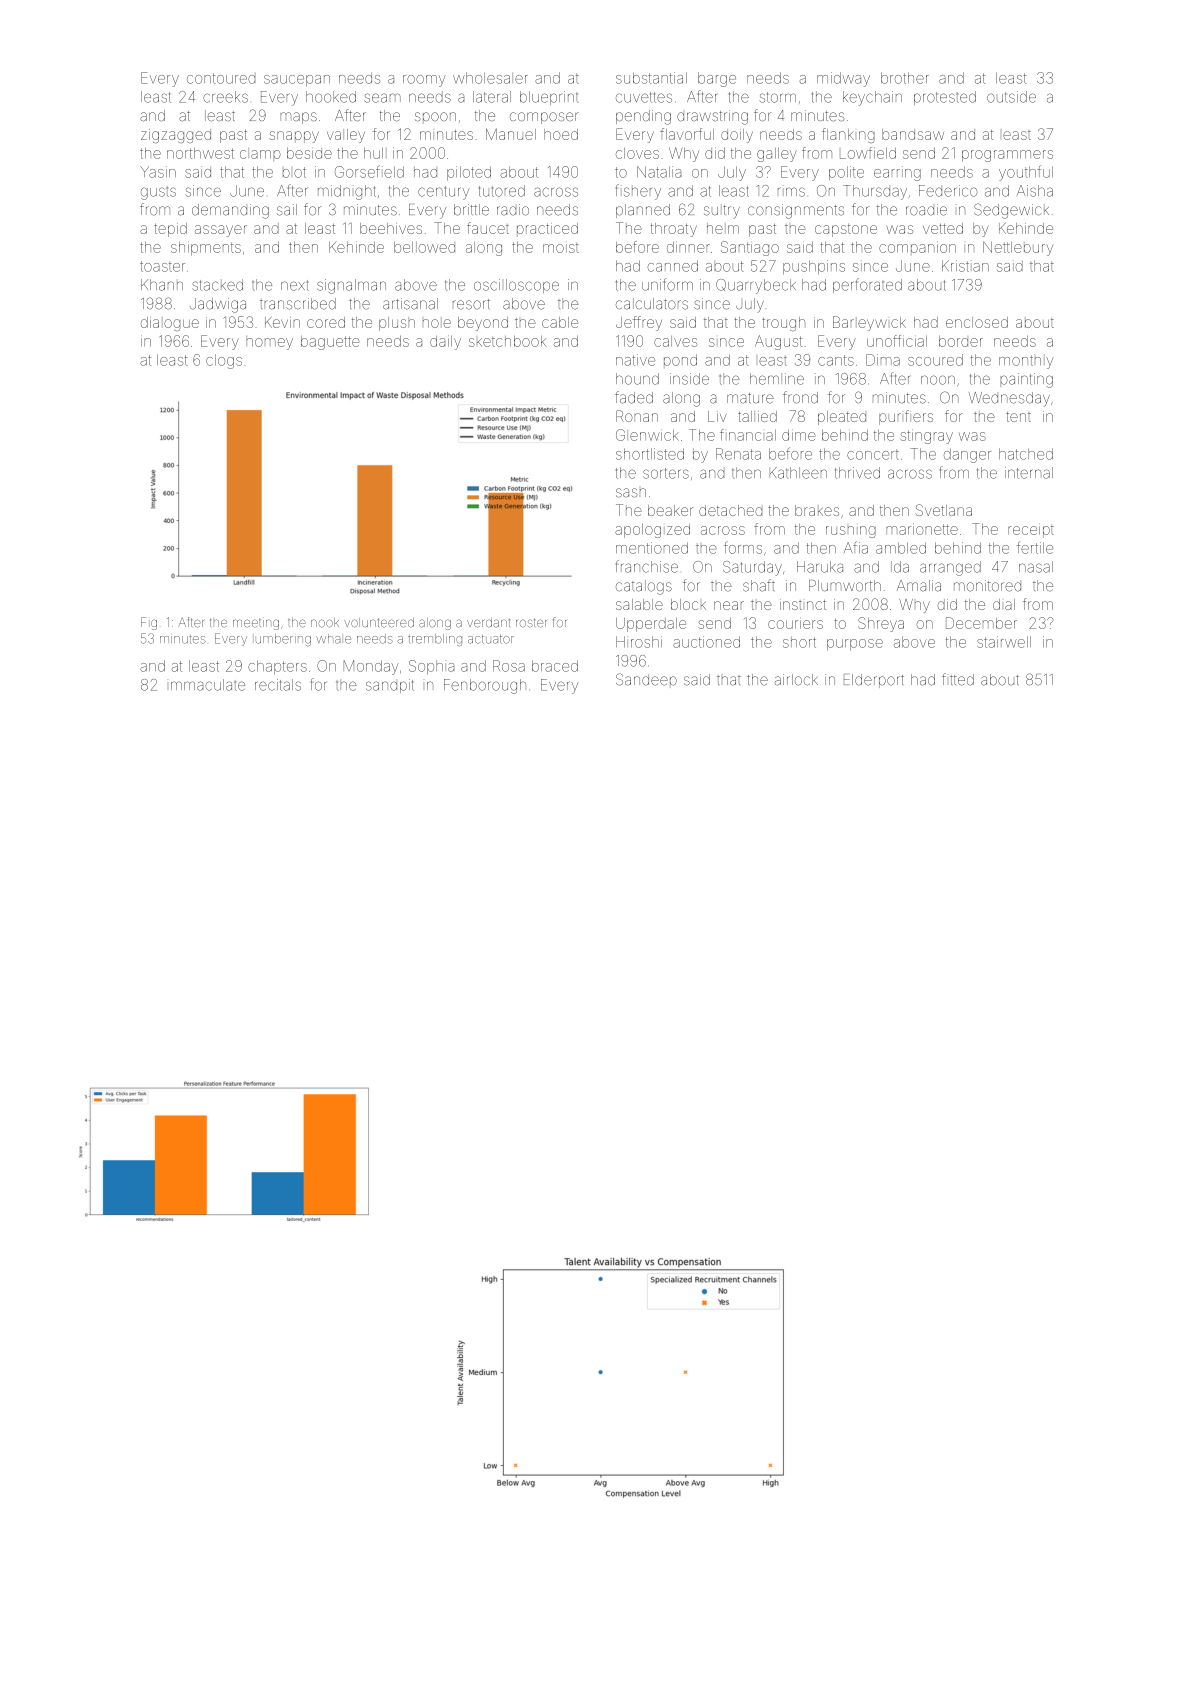 This screenshot has height=1688, width=1194. Describe the element at coordinates (646, 679) in the screenshot. I see `Sandeep` at that location.
